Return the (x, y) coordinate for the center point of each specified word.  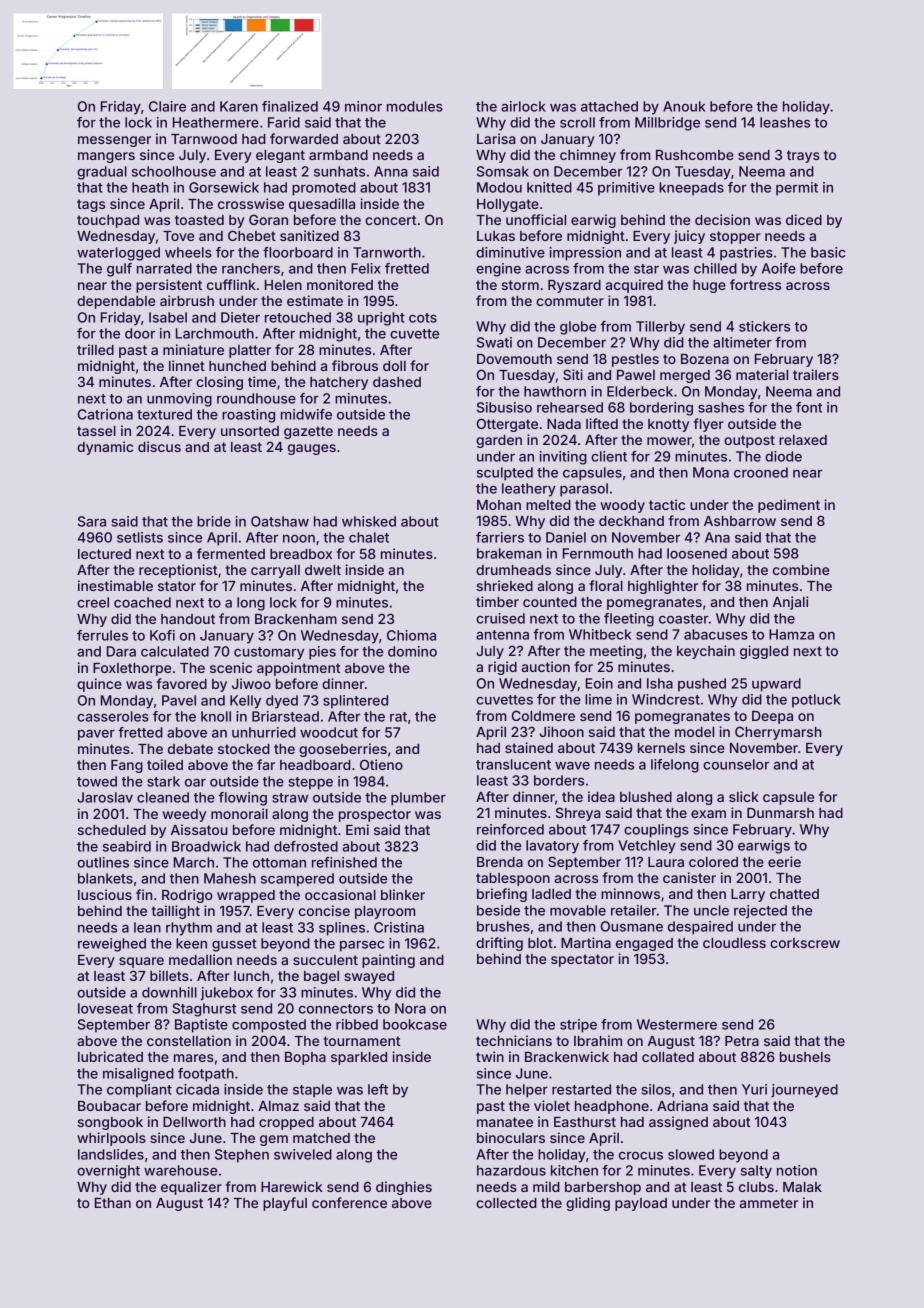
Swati (494, 342)
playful (285, 1204)
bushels (805, 1057)
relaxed (803, 440)
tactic (667, 504)
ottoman (279, 863)
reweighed (112, 945)
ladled (551, 894)
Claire (167, 106)
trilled (95, 349)
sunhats (339, 171)
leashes (785, 122)
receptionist (178, 571)
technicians (514, 1040)
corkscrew (805, 943)
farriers (500, 537)
